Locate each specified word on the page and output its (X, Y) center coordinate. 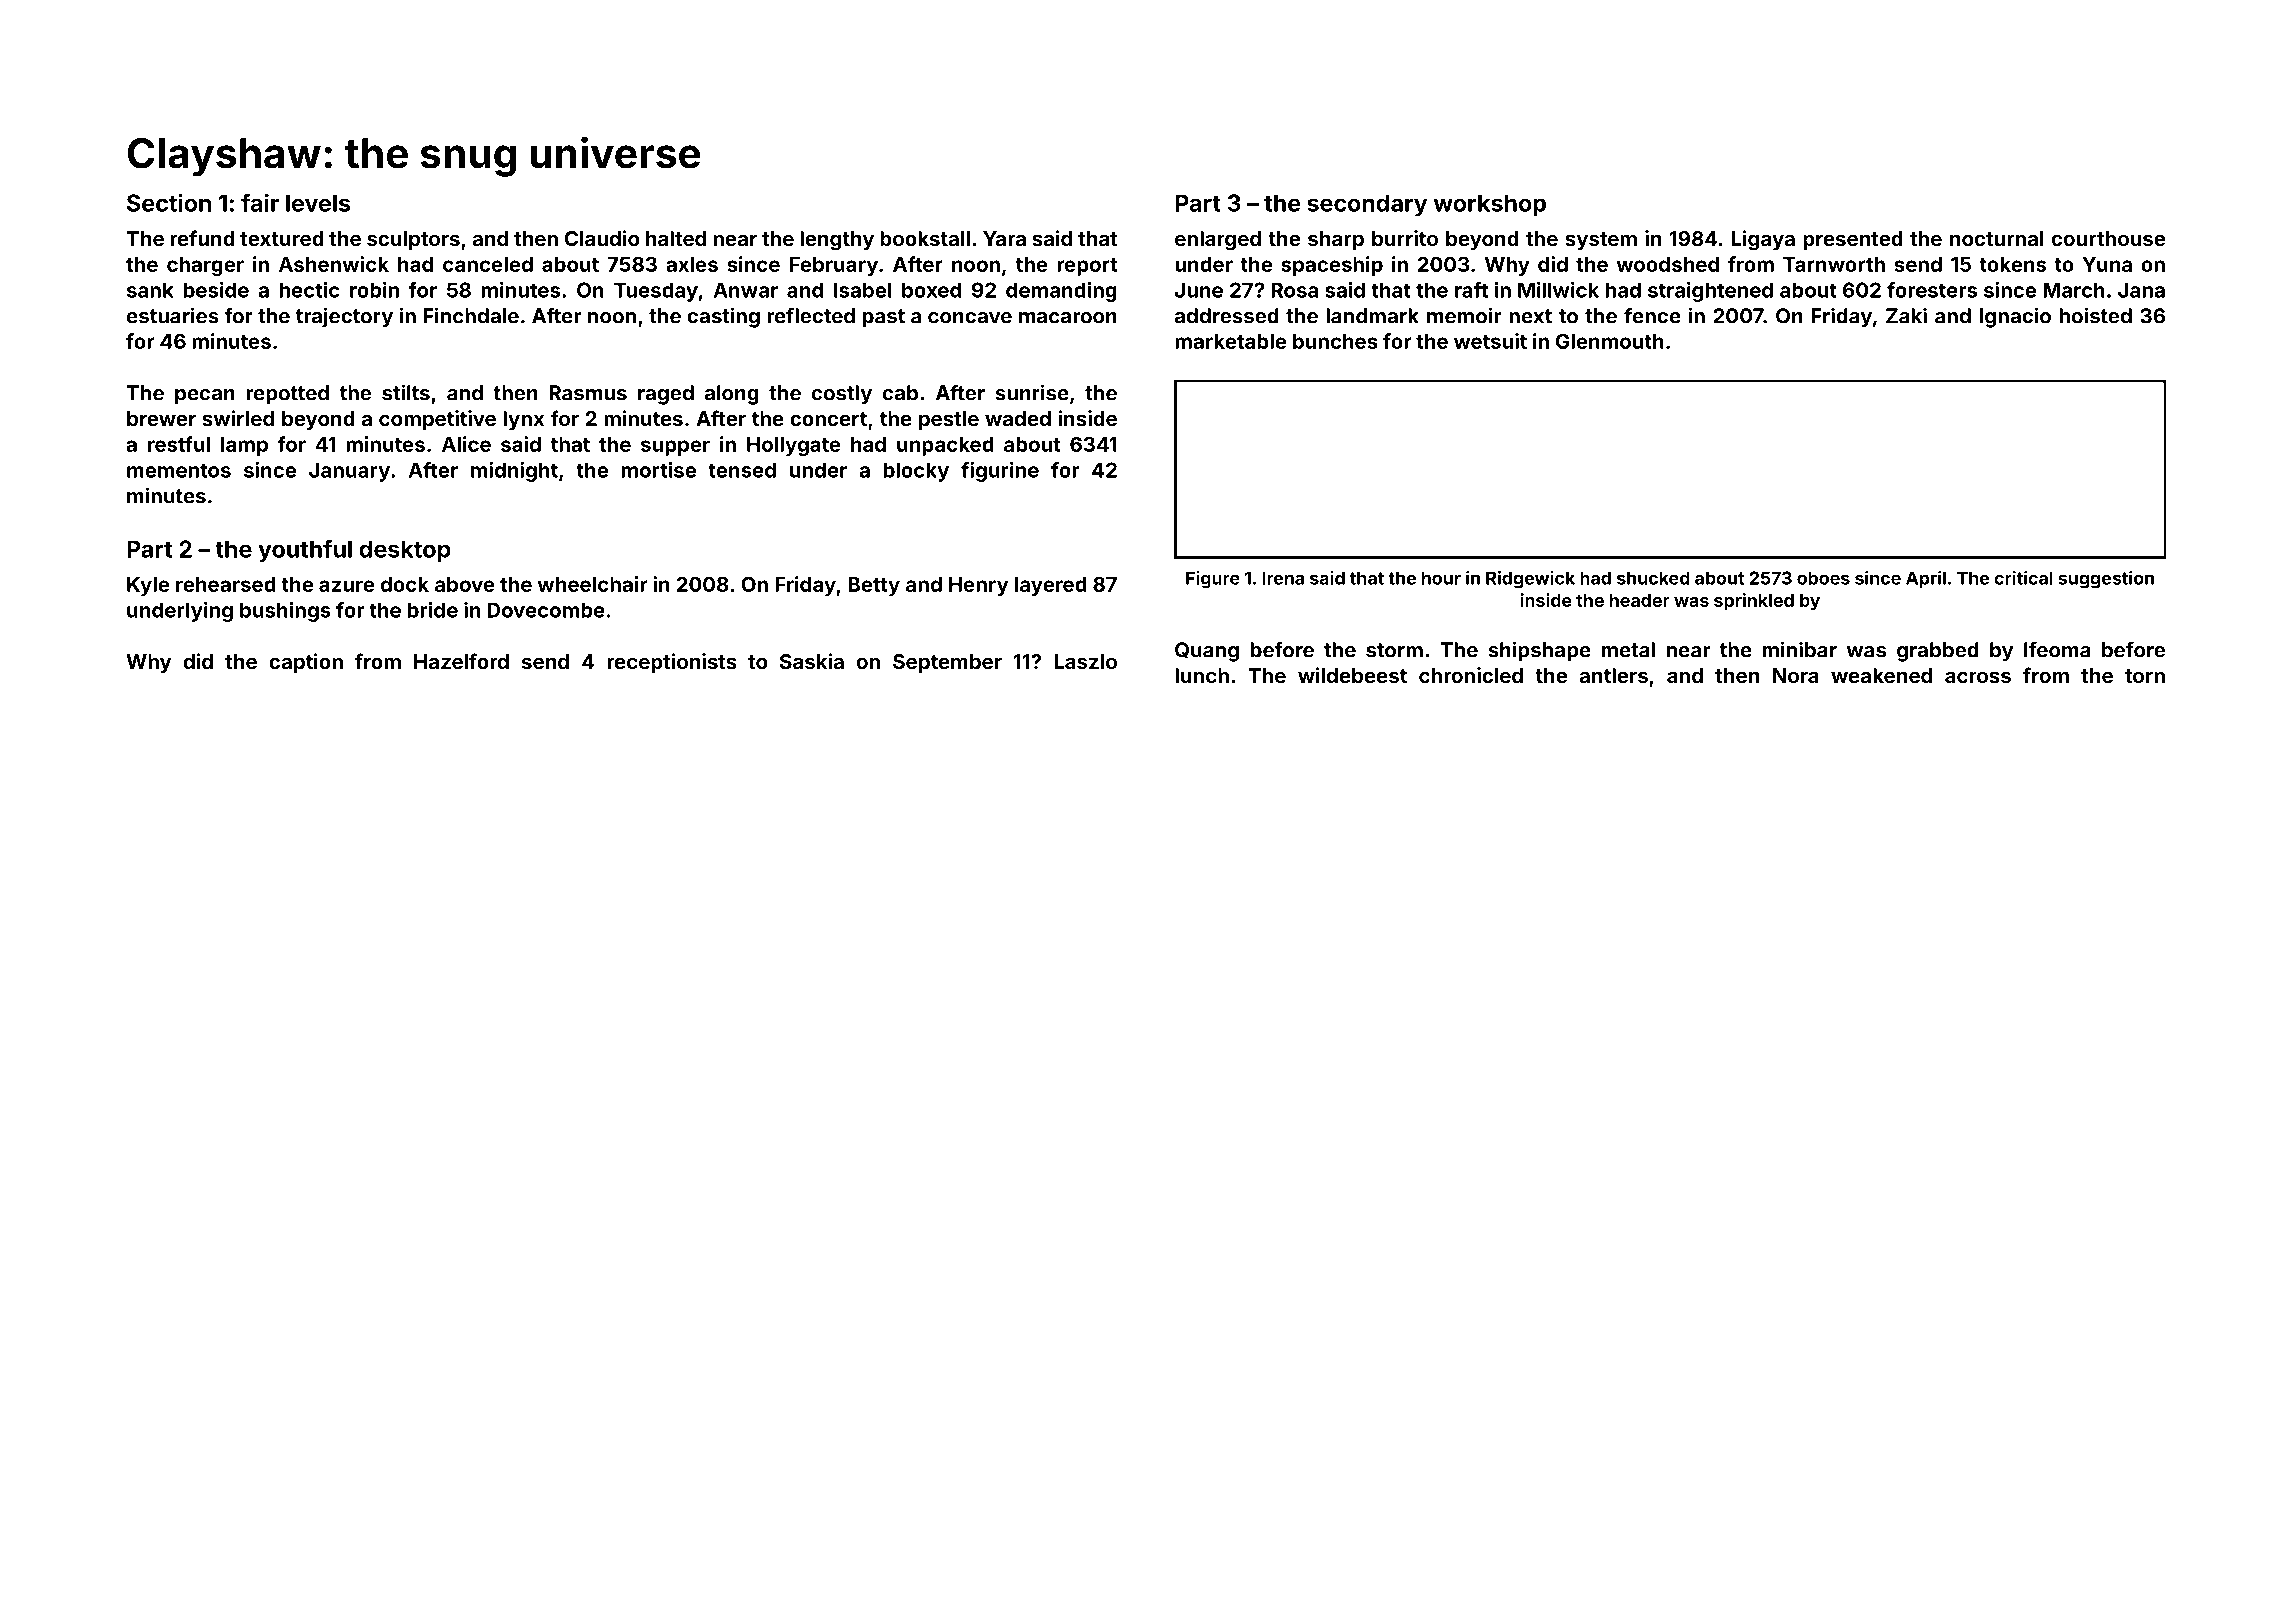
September (947, 663)
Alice (466, 444)
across (1978, 677)
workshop (1490, 206)
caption (306, 663)
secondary (1367, 205)
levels (318, 203)
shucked (1653, 578)
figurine (1000, 472)
